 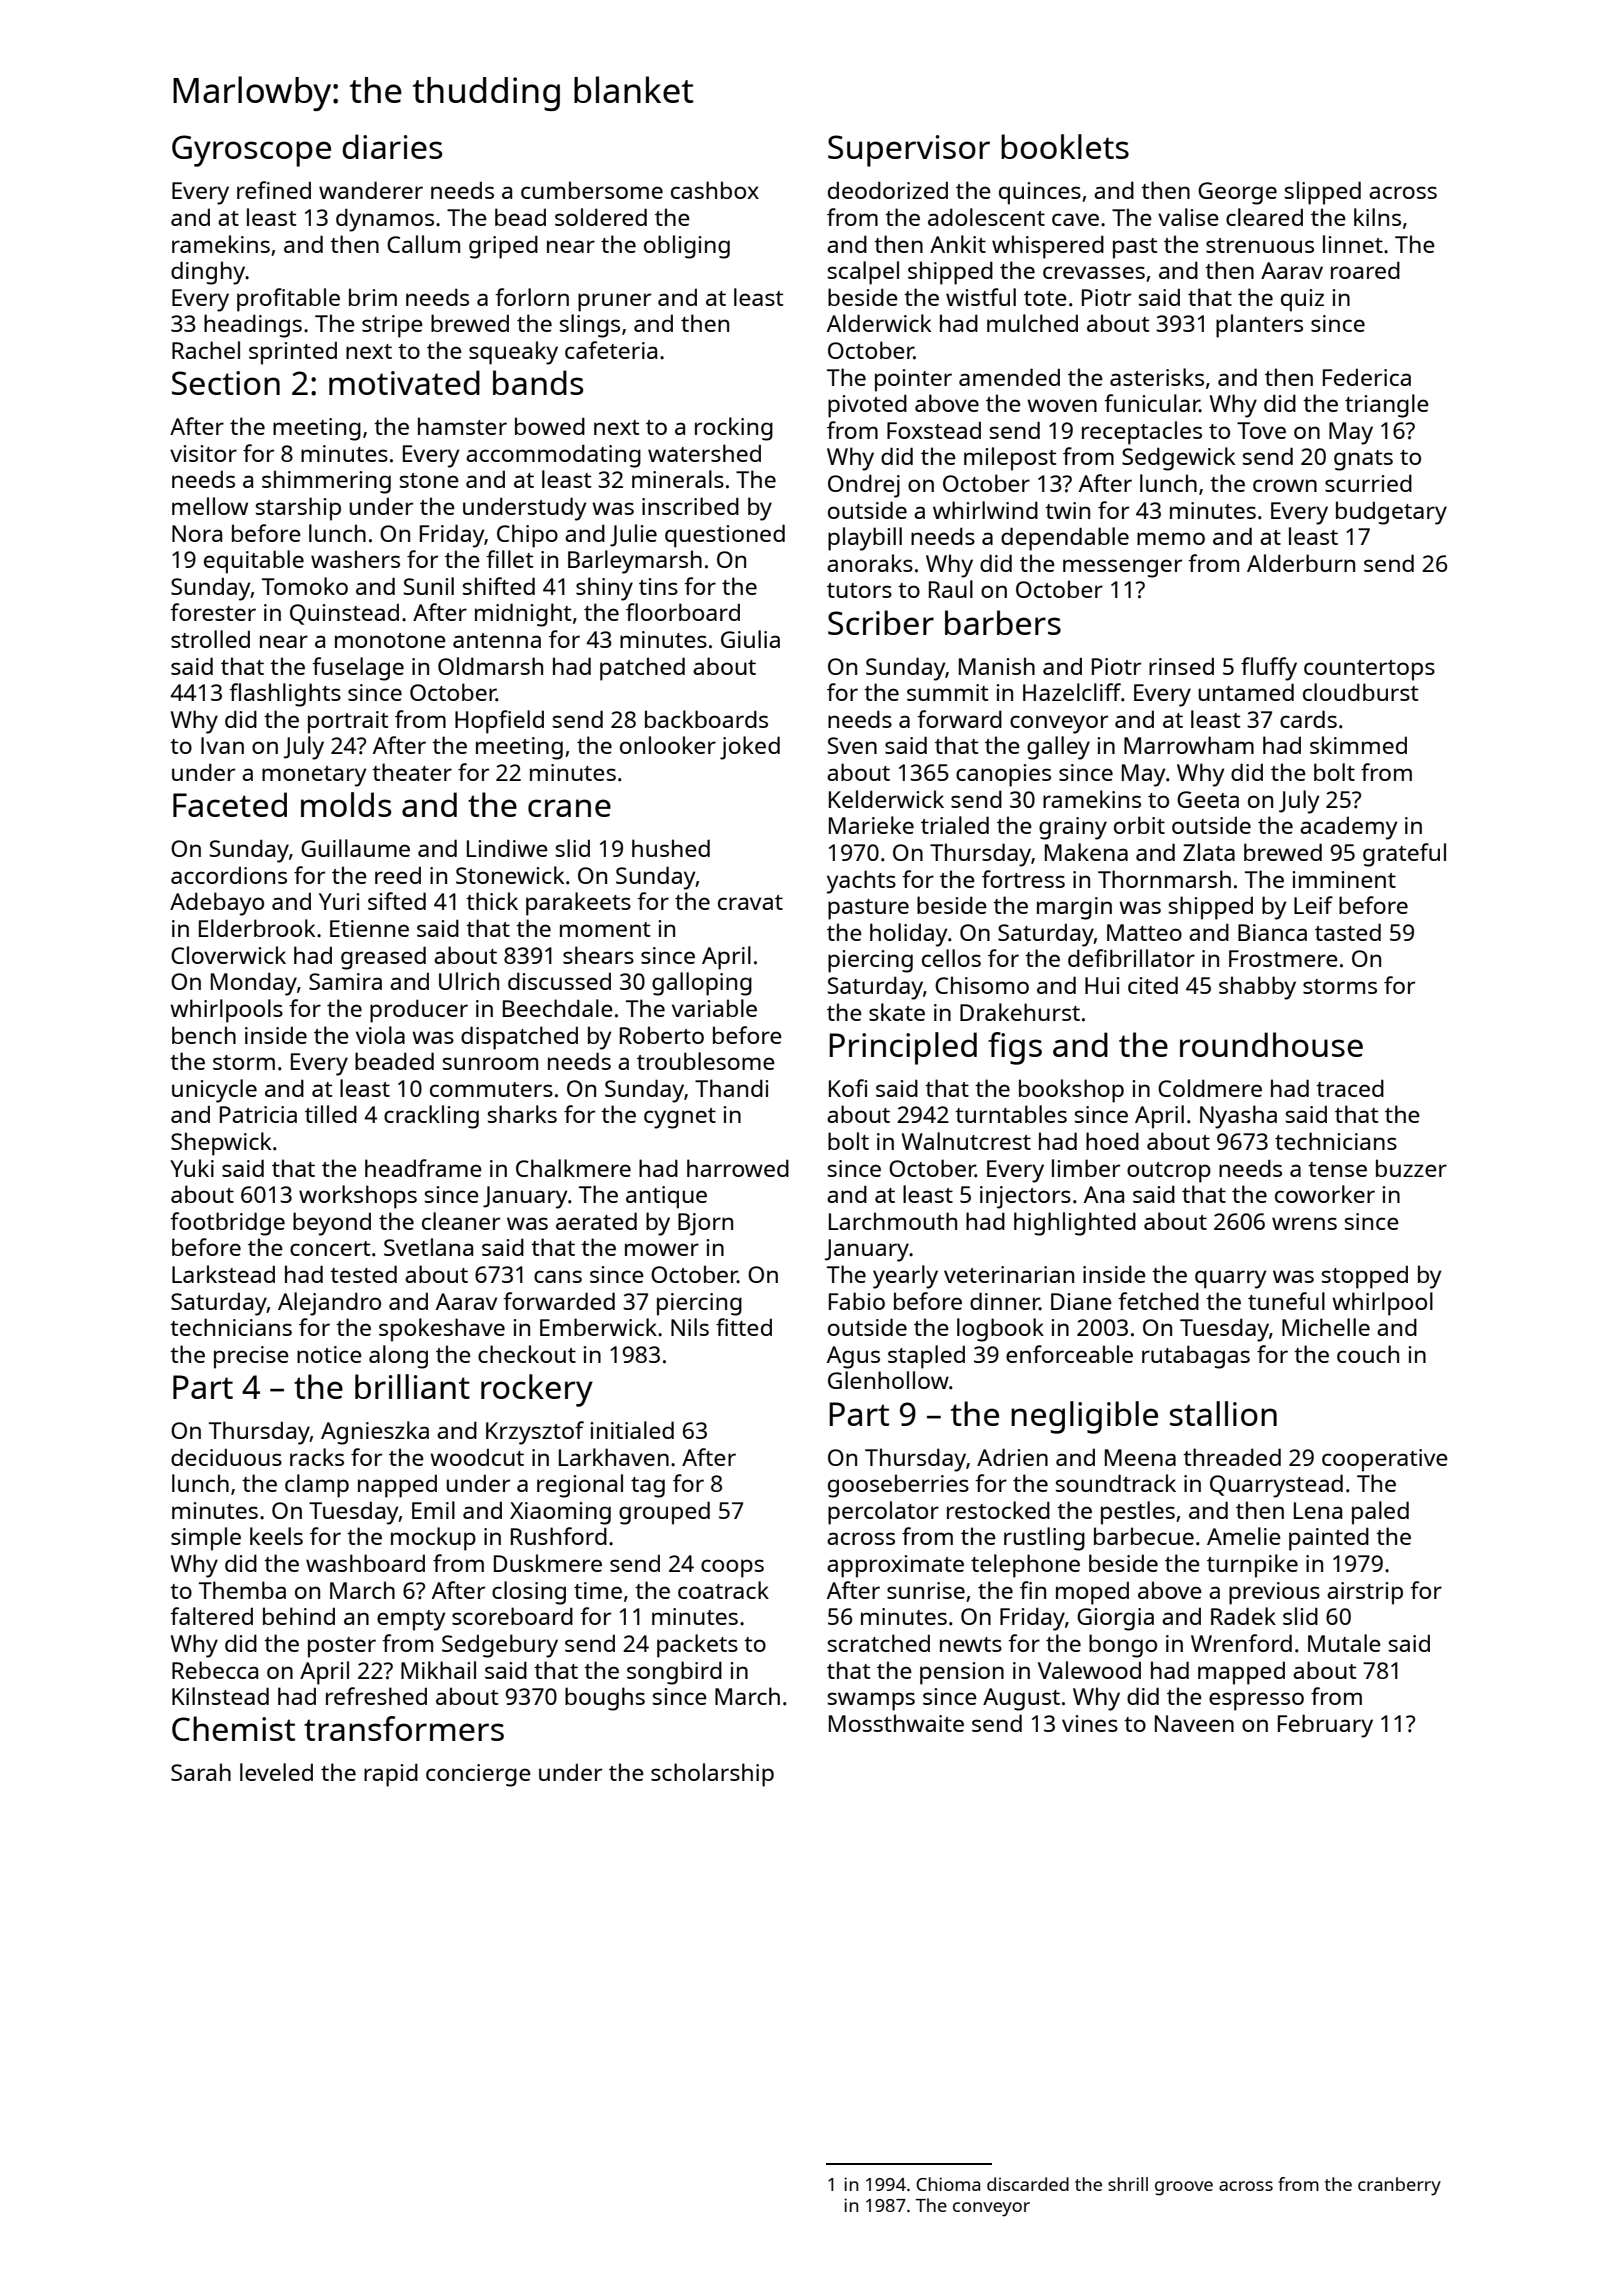 What do you see at coordinates (948, 2184) in the page?
I see `Chioma` at bounding box center [948, 2184].
